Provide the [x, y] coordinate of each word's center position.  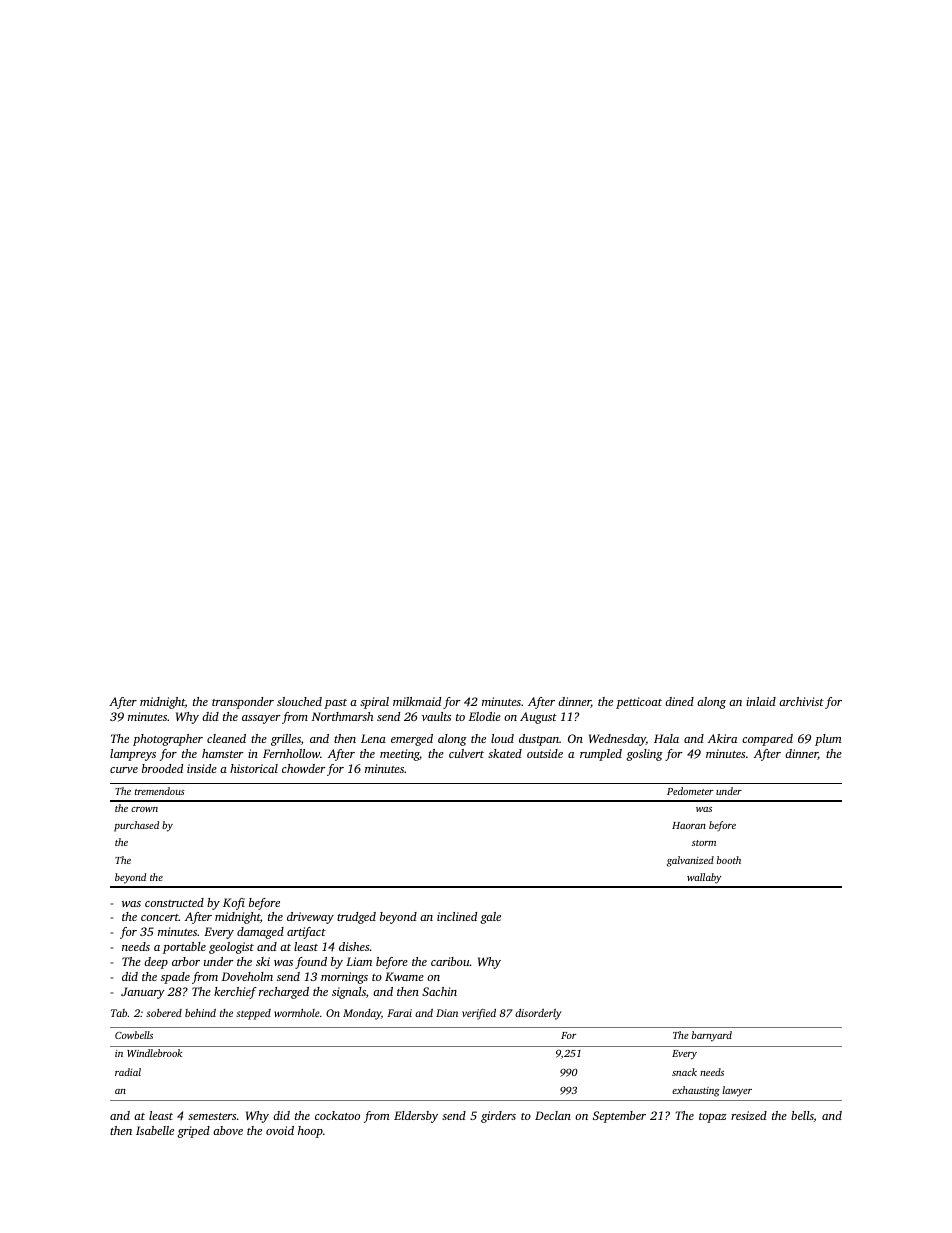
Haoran [689, 825]
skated [505, 753]
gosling [644, 755]
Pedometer [690, 791]
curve [124, 770]
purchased [136, 826]
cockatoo [337, 1115]
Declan [553, 1115]
